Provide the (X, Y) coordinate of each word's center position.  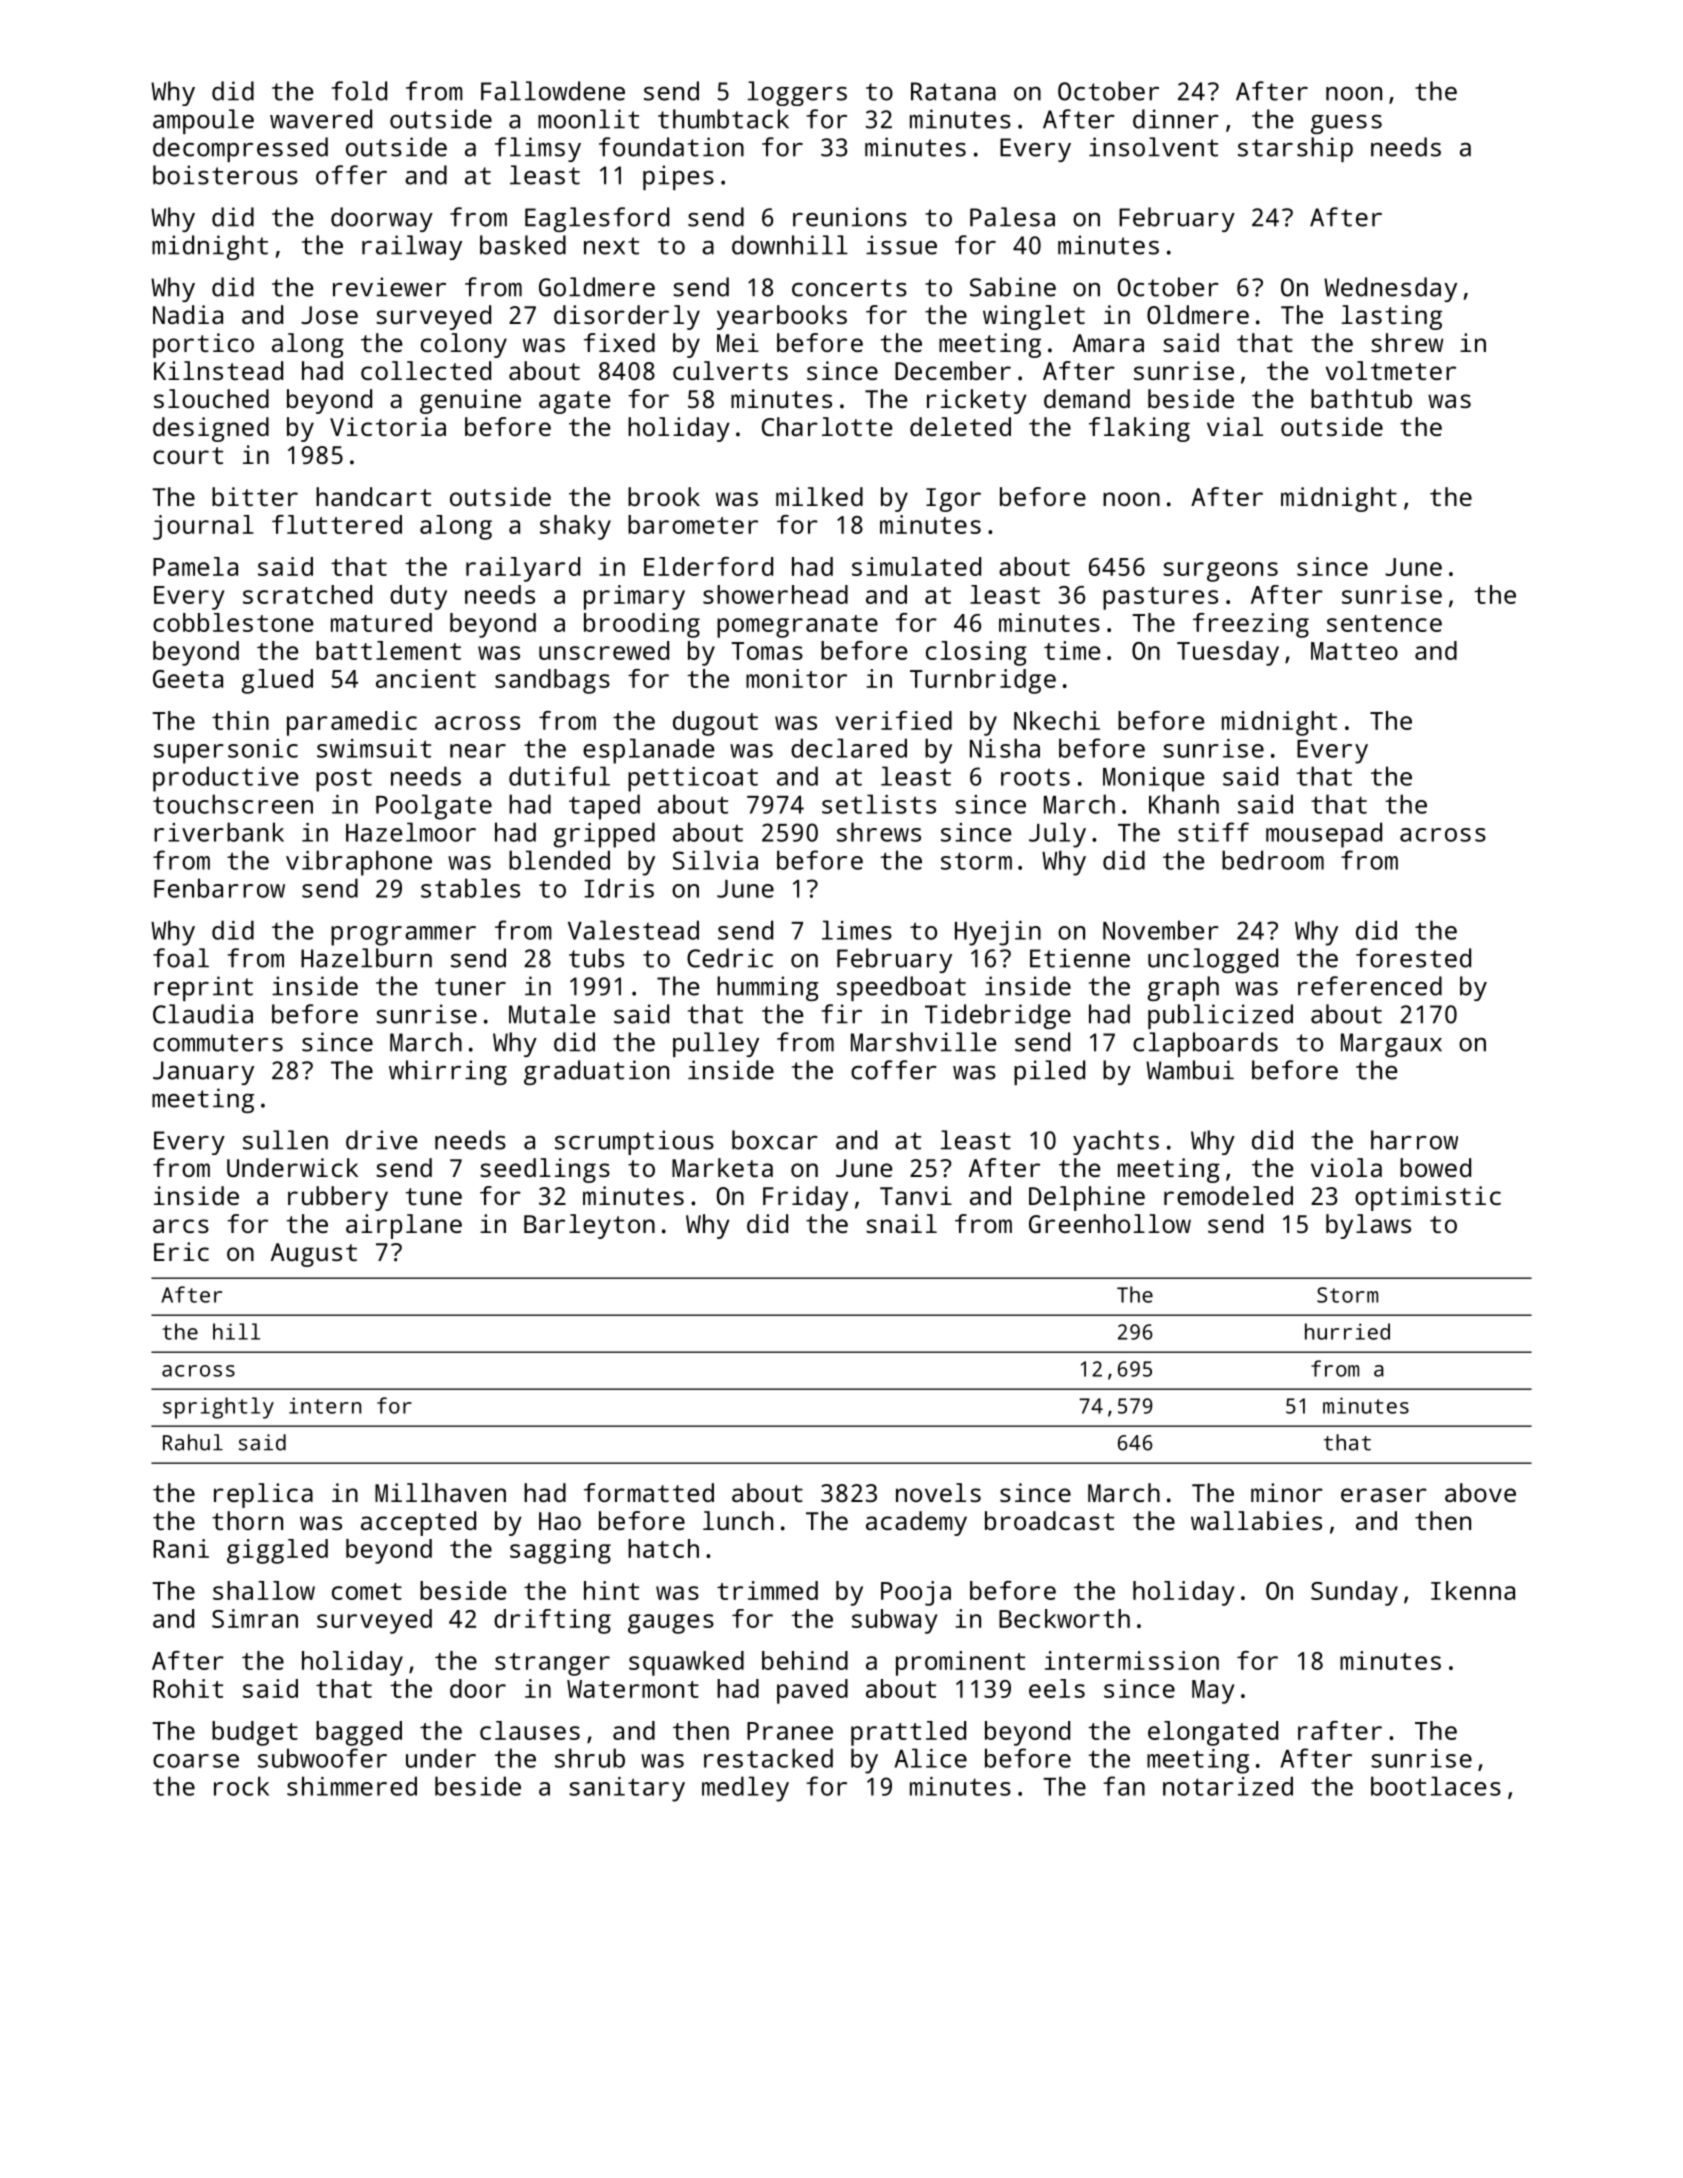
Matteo (1354, 651)
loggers (797, 93)
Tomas (767, 651)
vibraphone (359, 863)
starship (1295, 149)
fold (359, 91)
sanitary (627, 1789)
